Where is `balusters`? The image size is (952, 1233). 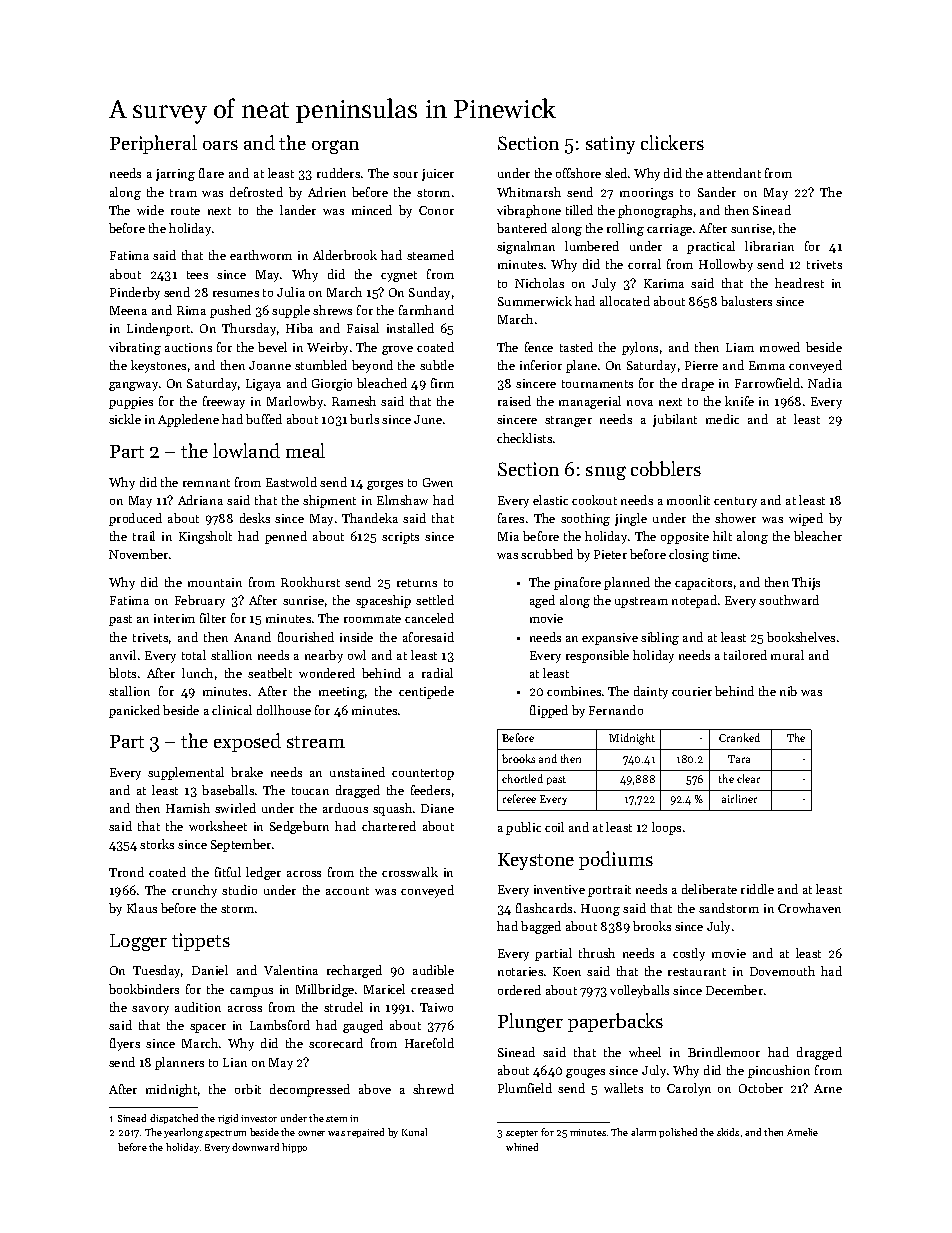
balusters is located at coordinates (746, 301).
